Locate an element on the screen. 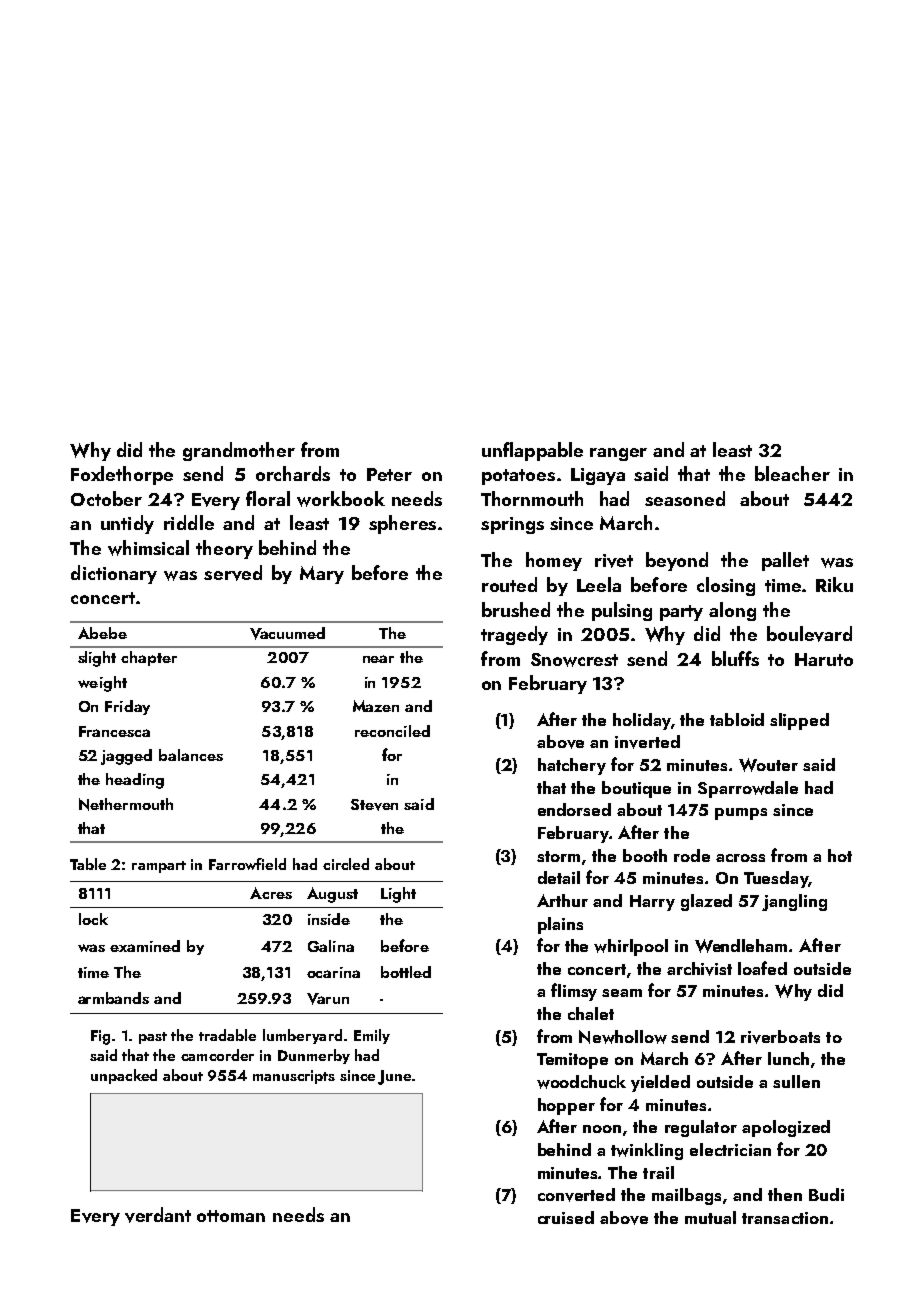 The height and width of the screenshot is (1308, 924). archivist is located at coordinates (699, 969).
